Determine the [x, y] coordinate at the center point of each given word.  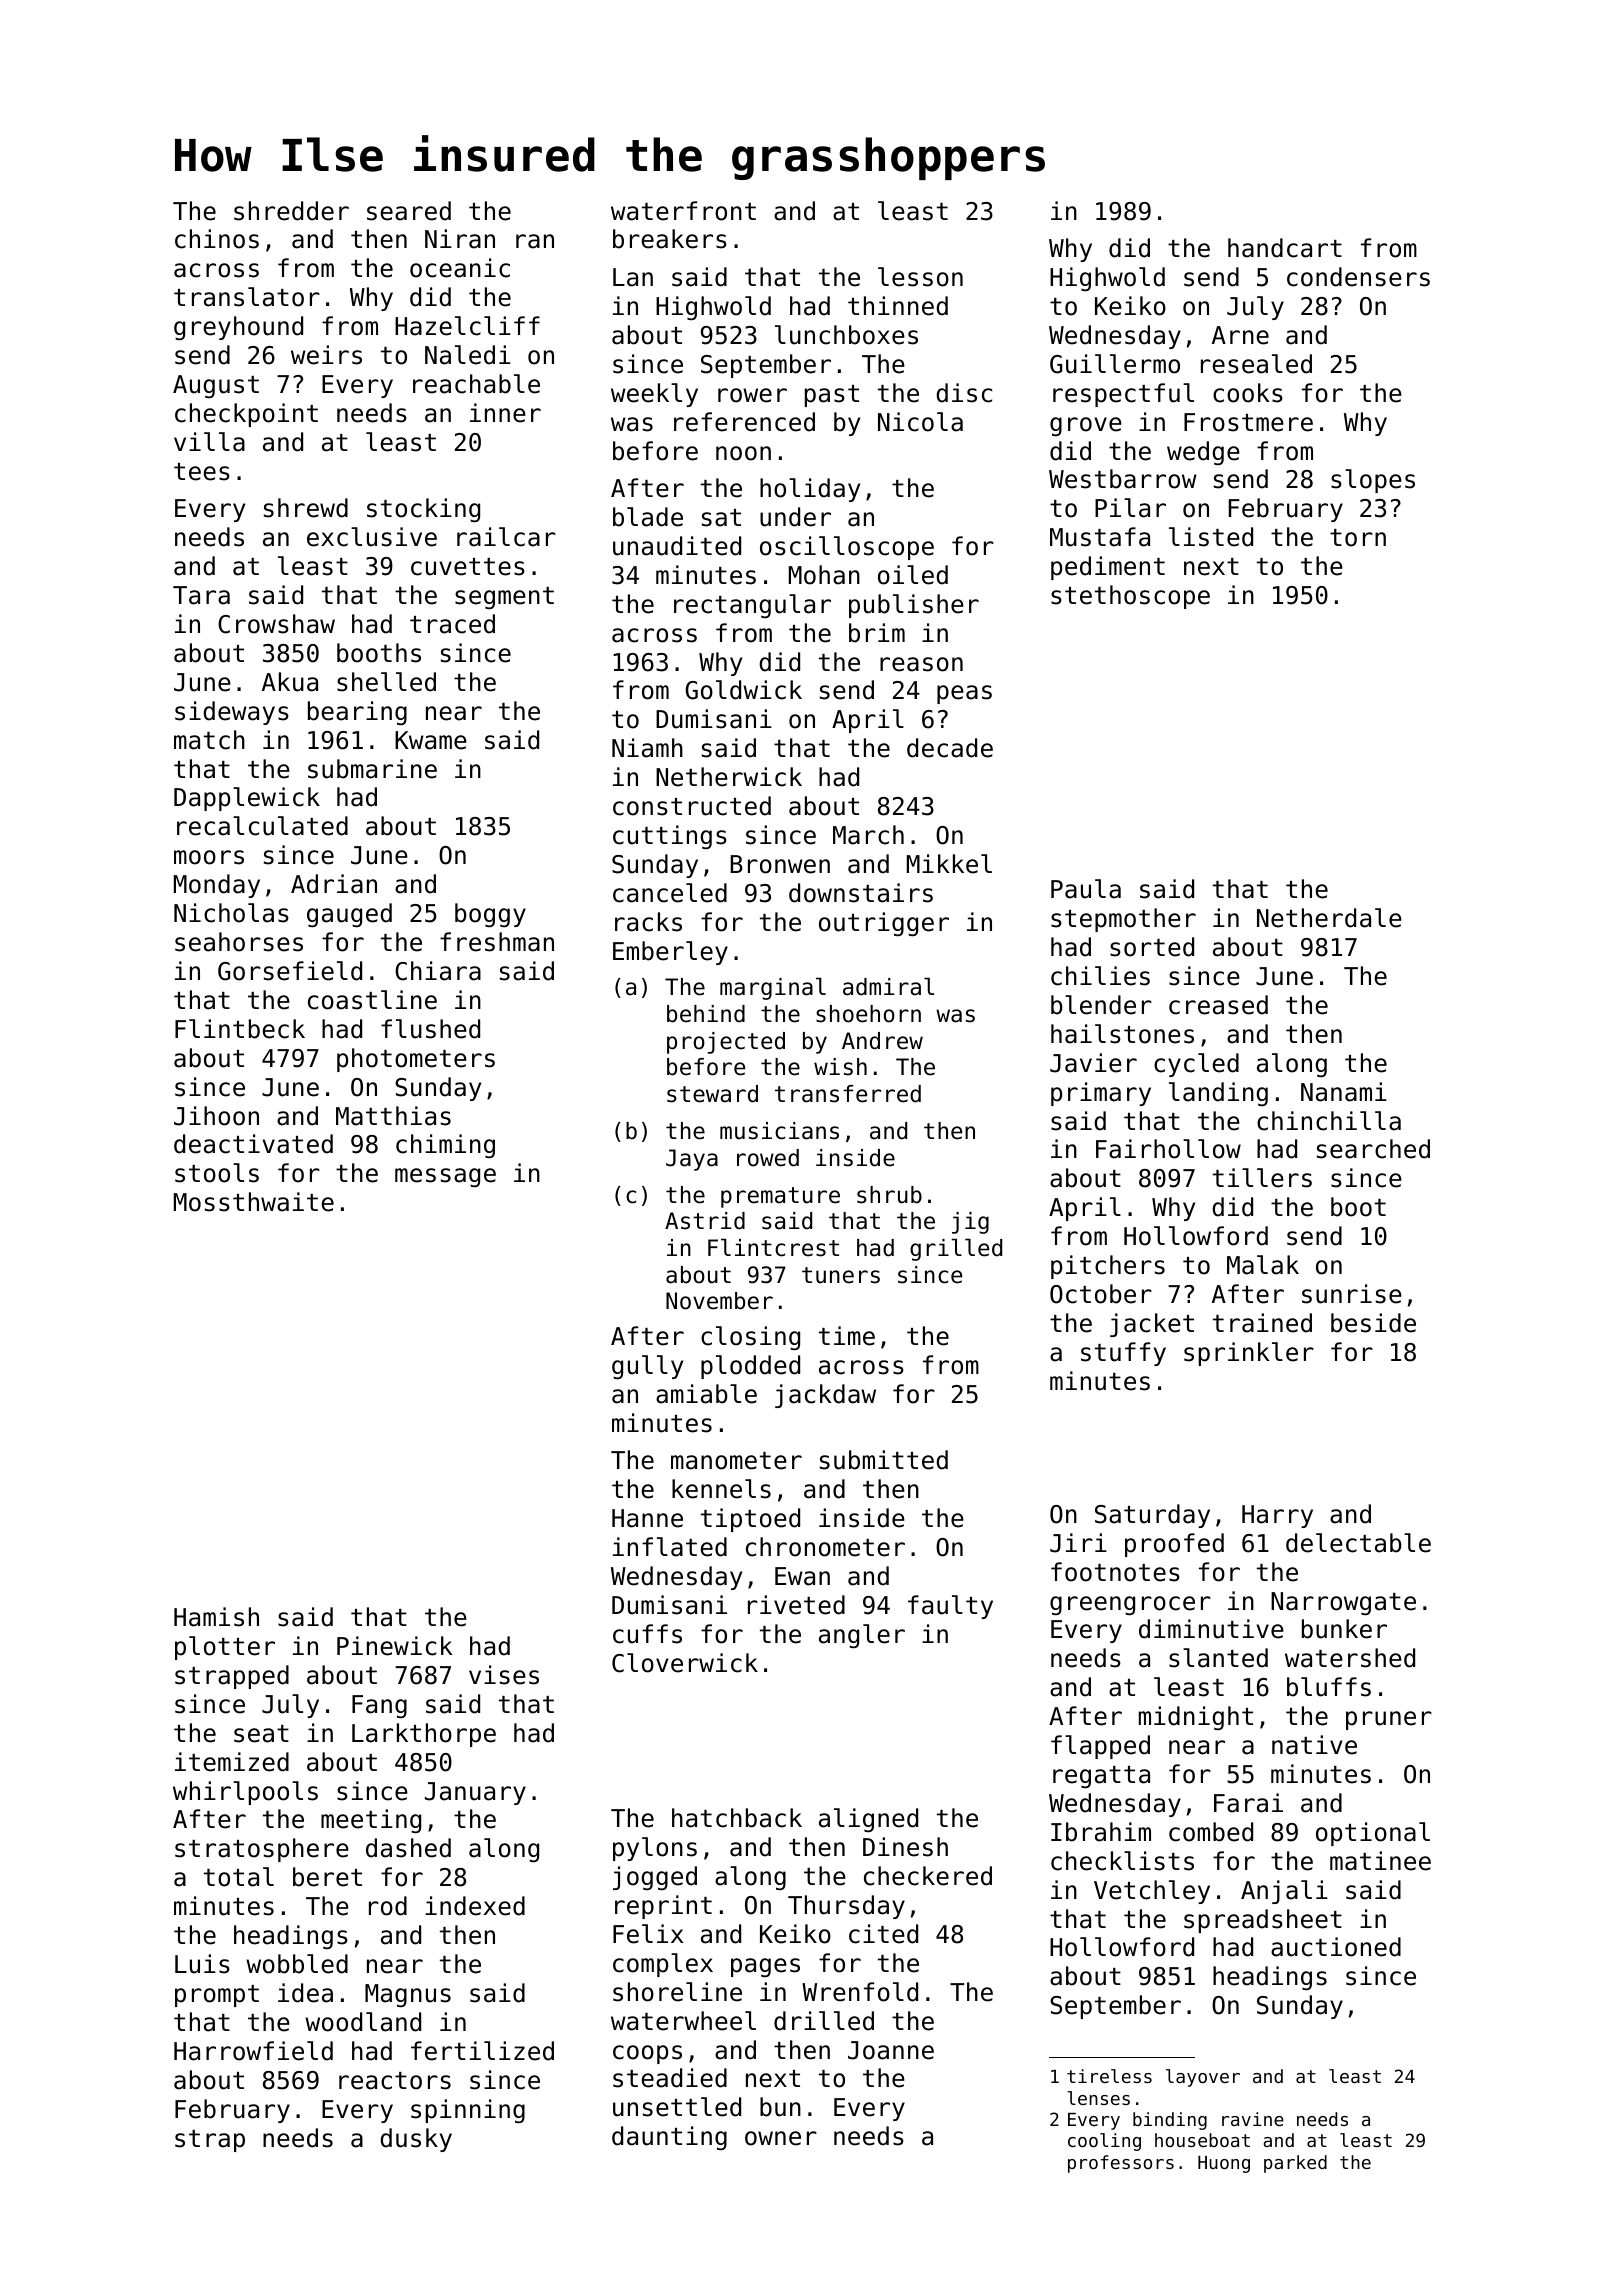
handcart [1285, 248]
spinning [468, 2111]
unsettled [677, 2107]
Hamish [216, 1617]
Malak [1263, 1265]
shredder [291, 211]
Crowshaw [276, 624]
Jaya [692, 1160]
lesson [920, 277]
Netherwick [729, 777]
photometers [416, 1060]
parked [1295, 2164]
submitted [884, 1460]
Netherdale [1329, 918]
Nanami [1344, 1092]
